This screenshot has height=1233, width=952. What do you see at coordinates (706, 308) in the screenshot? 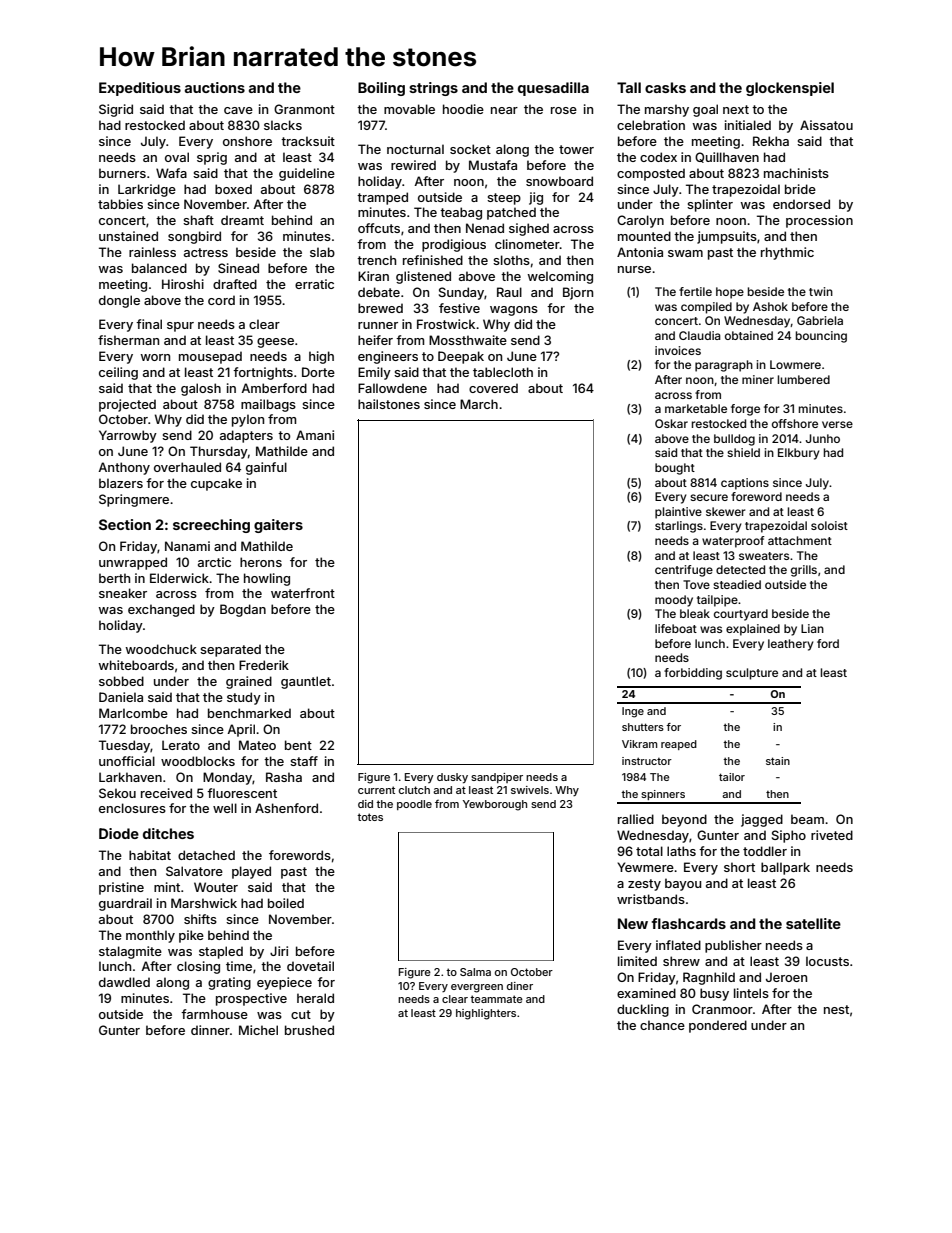
I see `compiled` at bounding box center [706, 308].
